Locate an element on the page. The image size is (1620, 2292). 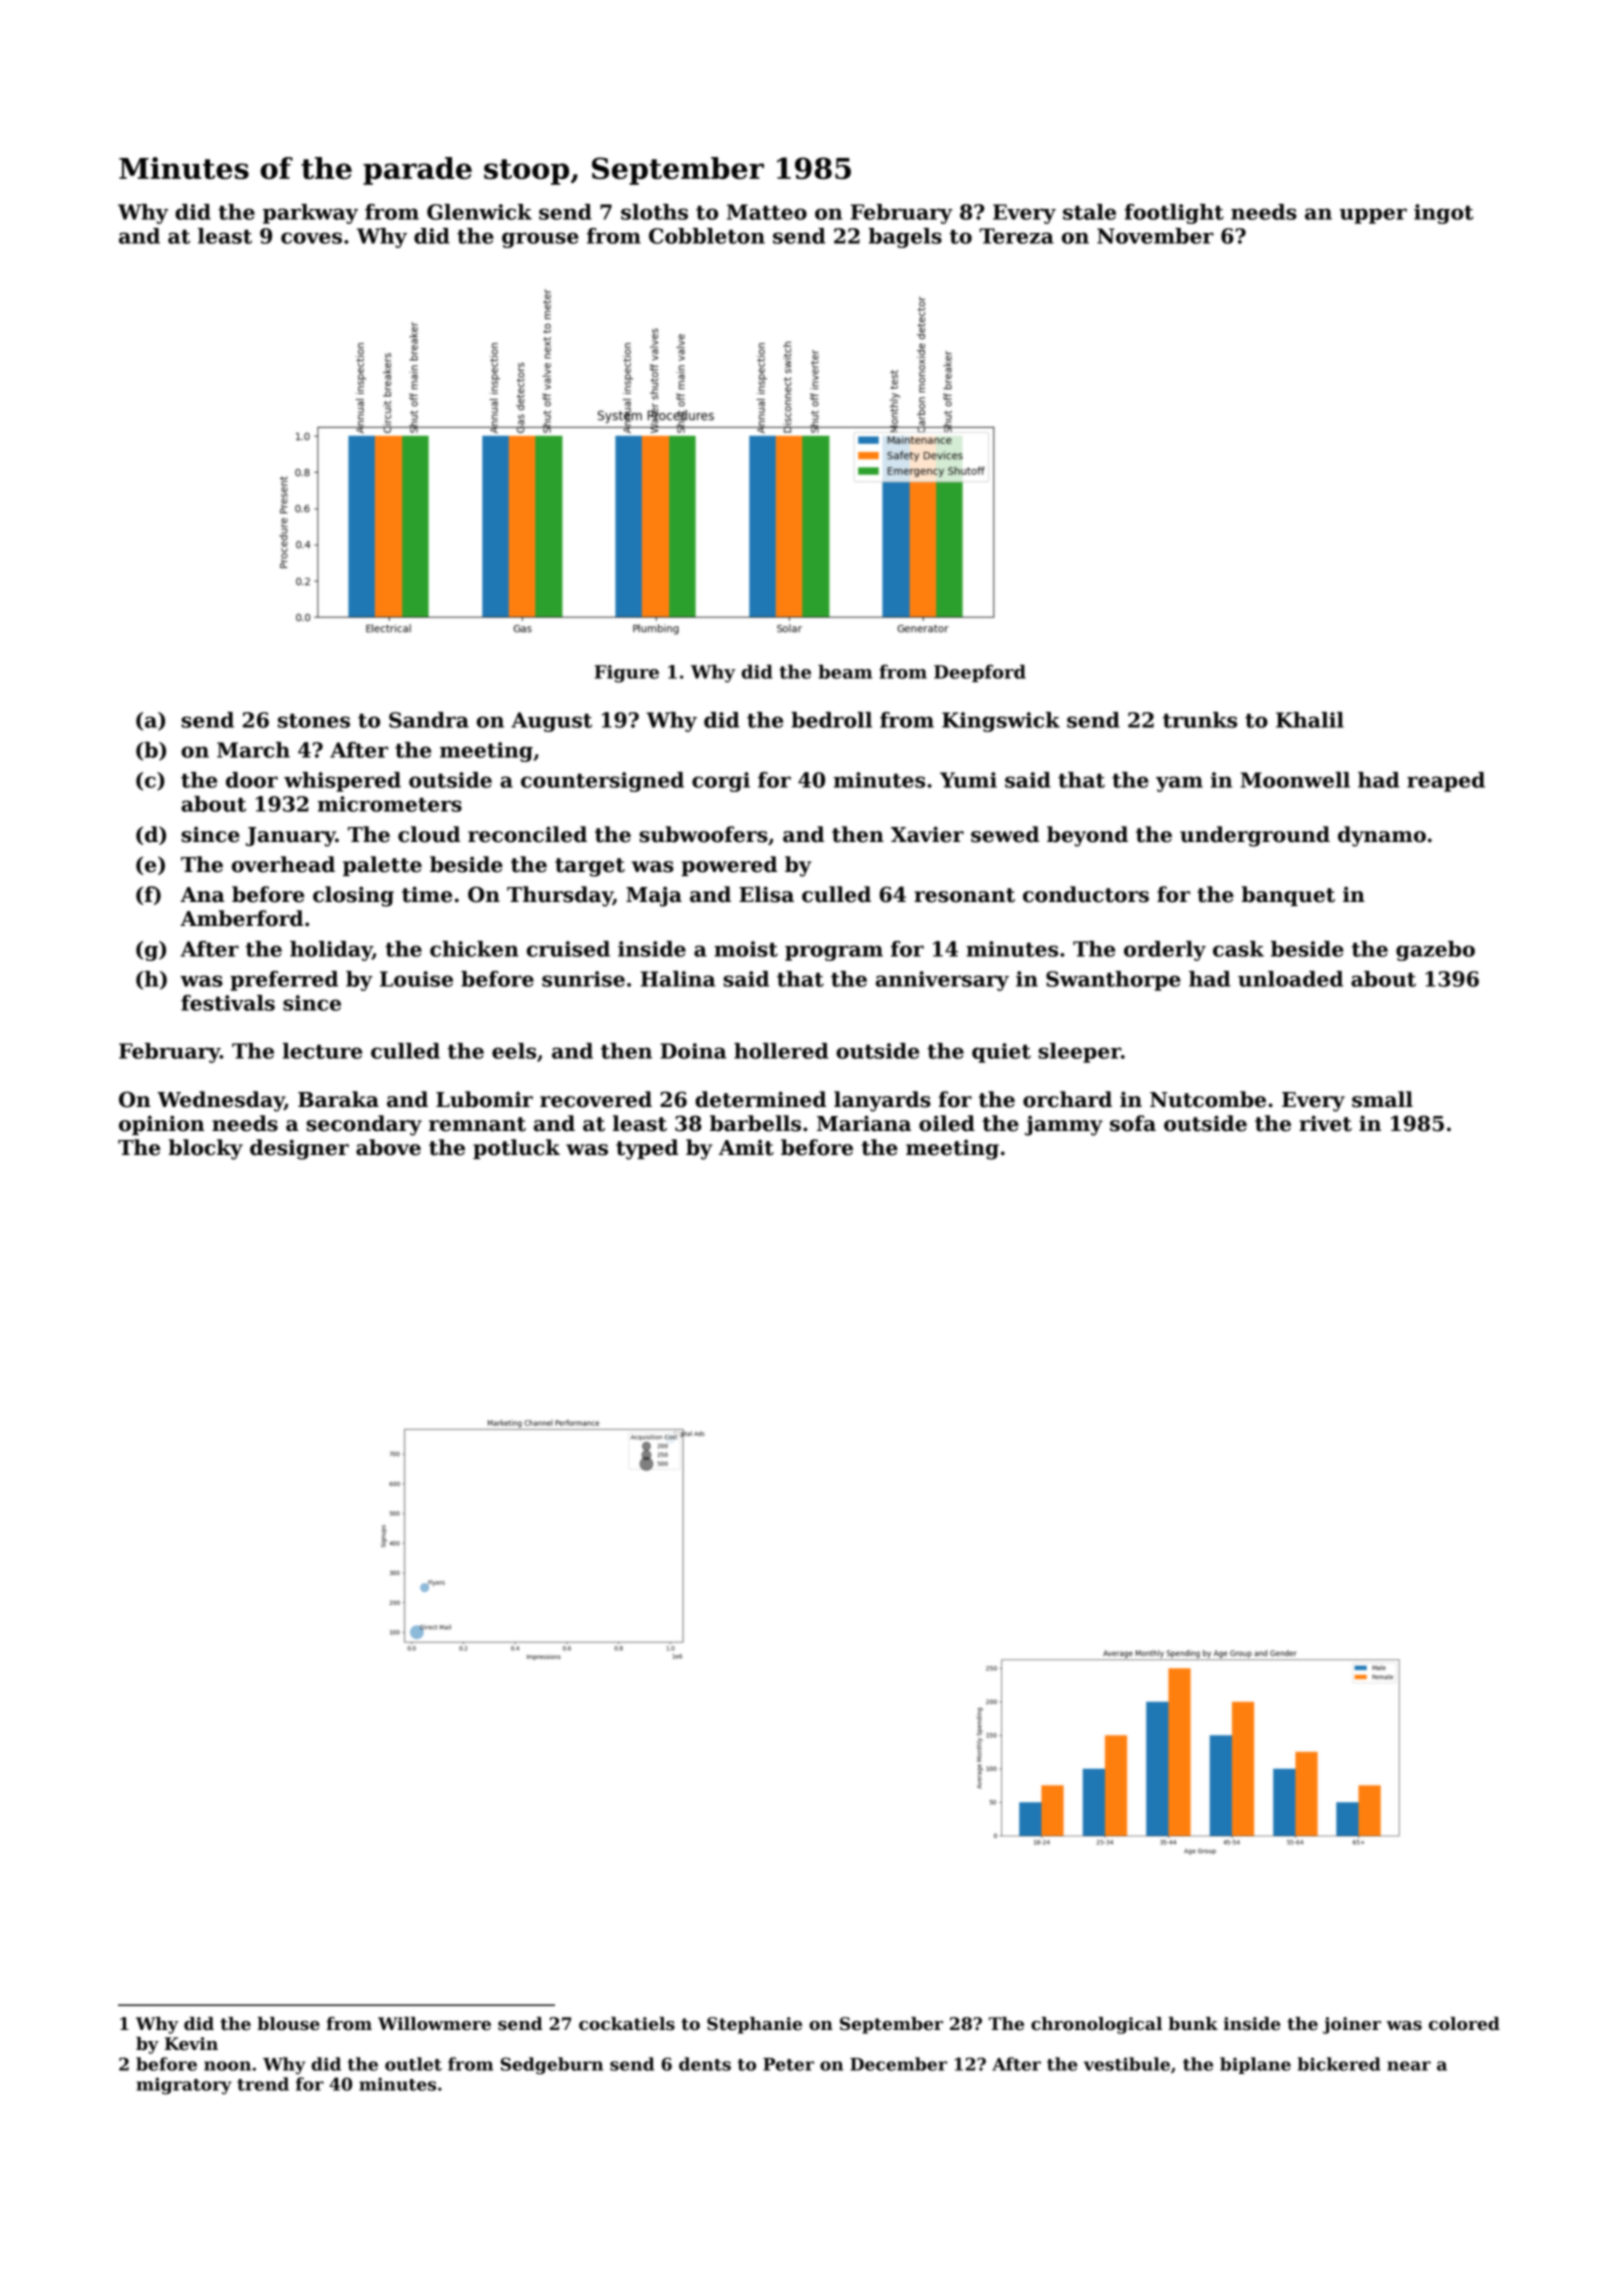
unloaded is located at coordinates (1290, 979).
